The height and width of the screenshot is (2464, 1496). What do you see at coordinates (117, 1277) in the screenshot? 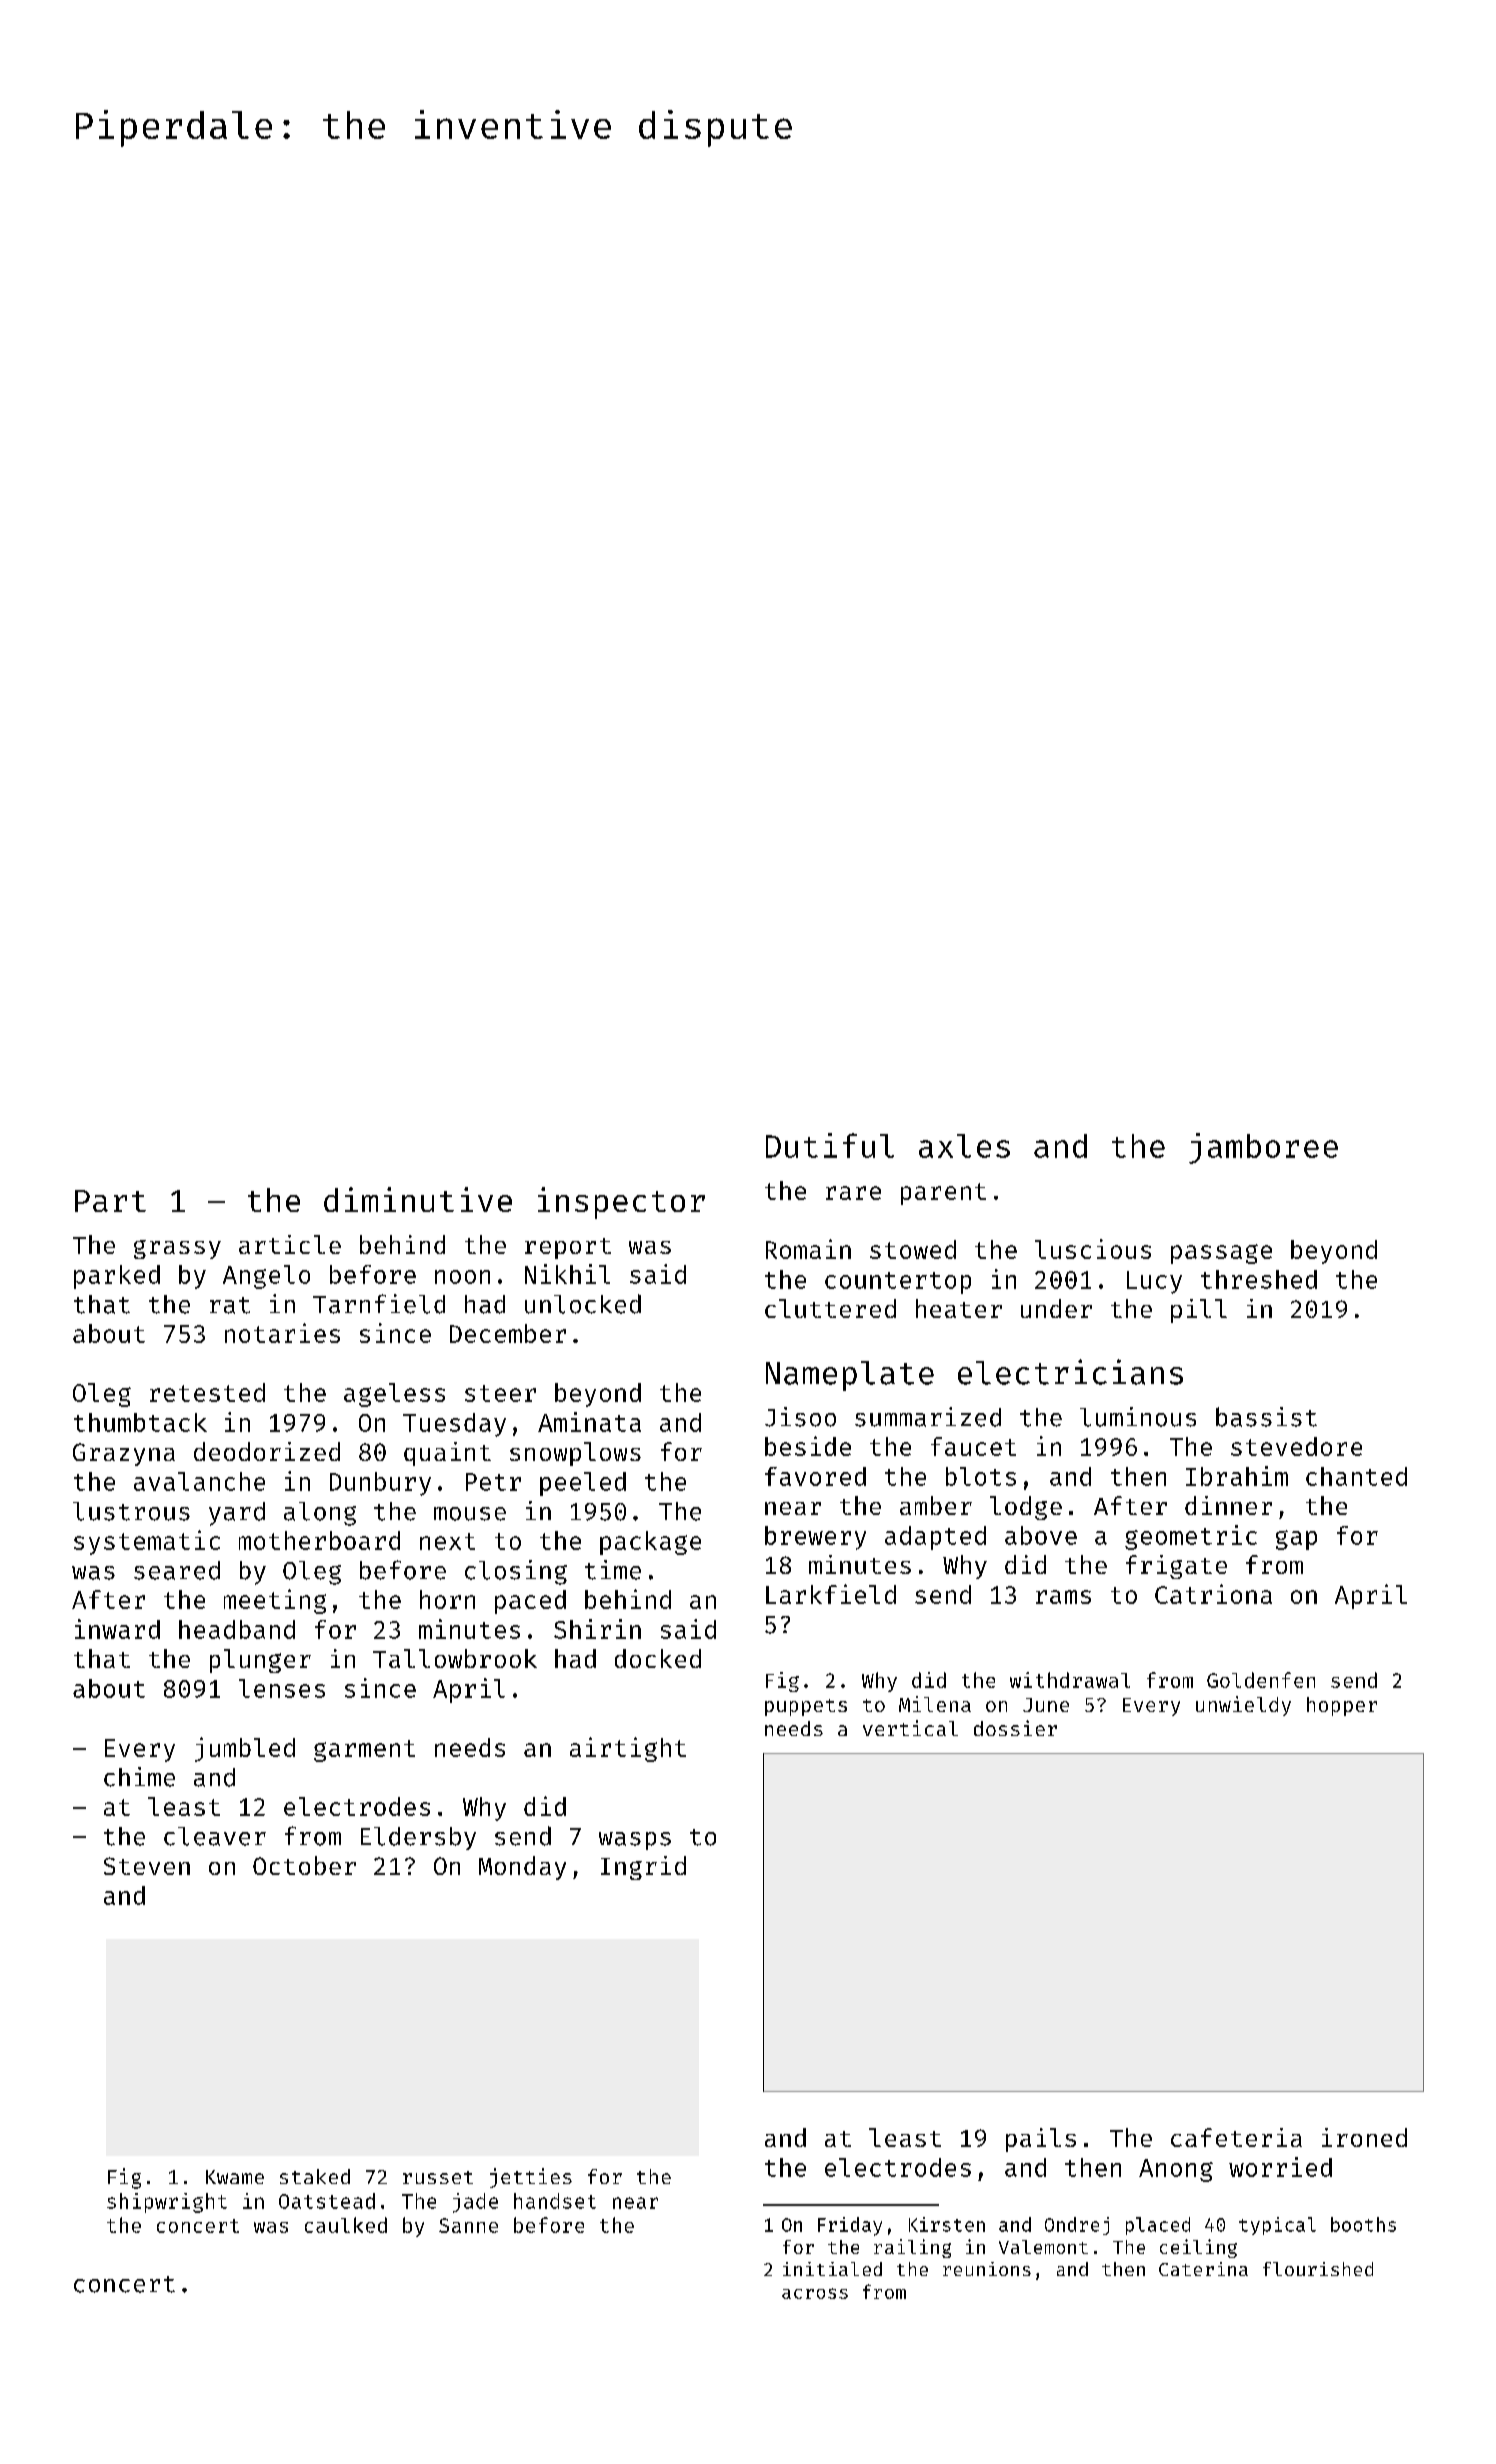
I see `parked` at bounding box center [117, 1277].
